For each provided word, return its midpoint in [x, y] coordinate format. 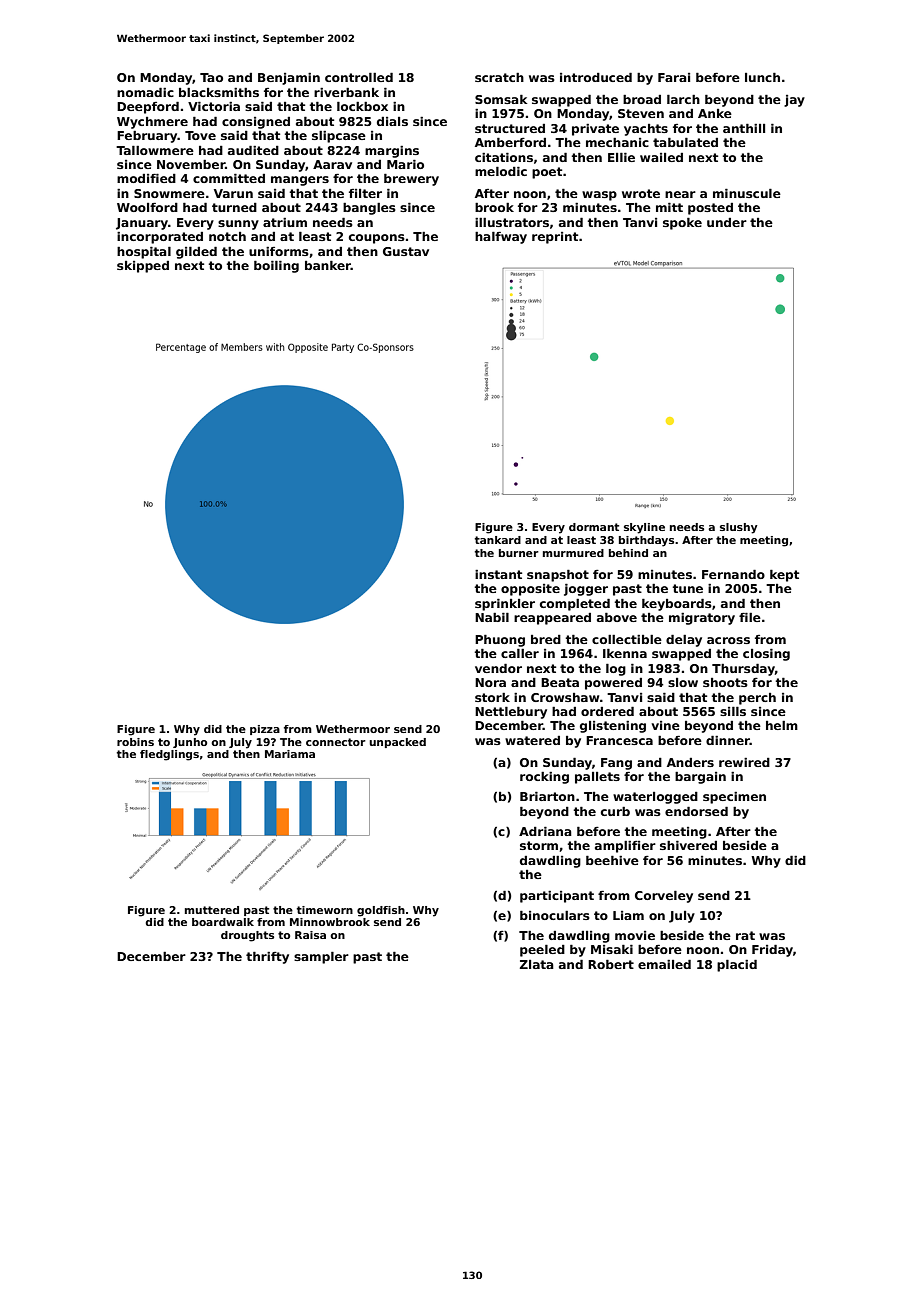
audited [253, 150]
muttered [212, 910]
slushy [738, 528]
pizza [265, 730]
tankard [498, 540]
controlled [359, 77]
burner [519, 553]
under [727, 222]
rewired [744, 762]
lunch [762, 77]
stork [492, 697]
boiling [276, 267]
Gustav [406, 251]
